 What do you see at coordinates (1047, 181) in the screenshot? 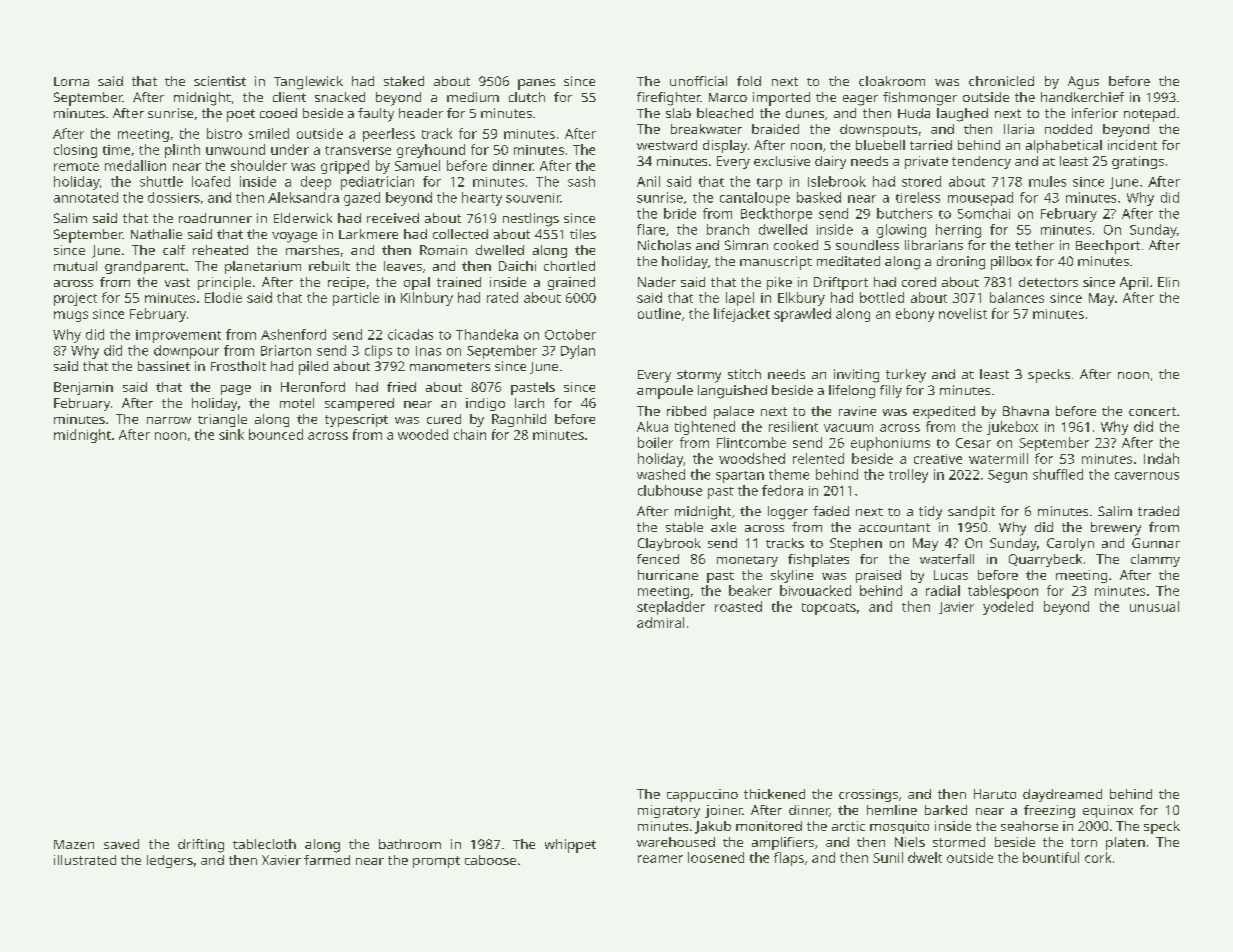
I see `mules` at bounding box center [1047, 181].
